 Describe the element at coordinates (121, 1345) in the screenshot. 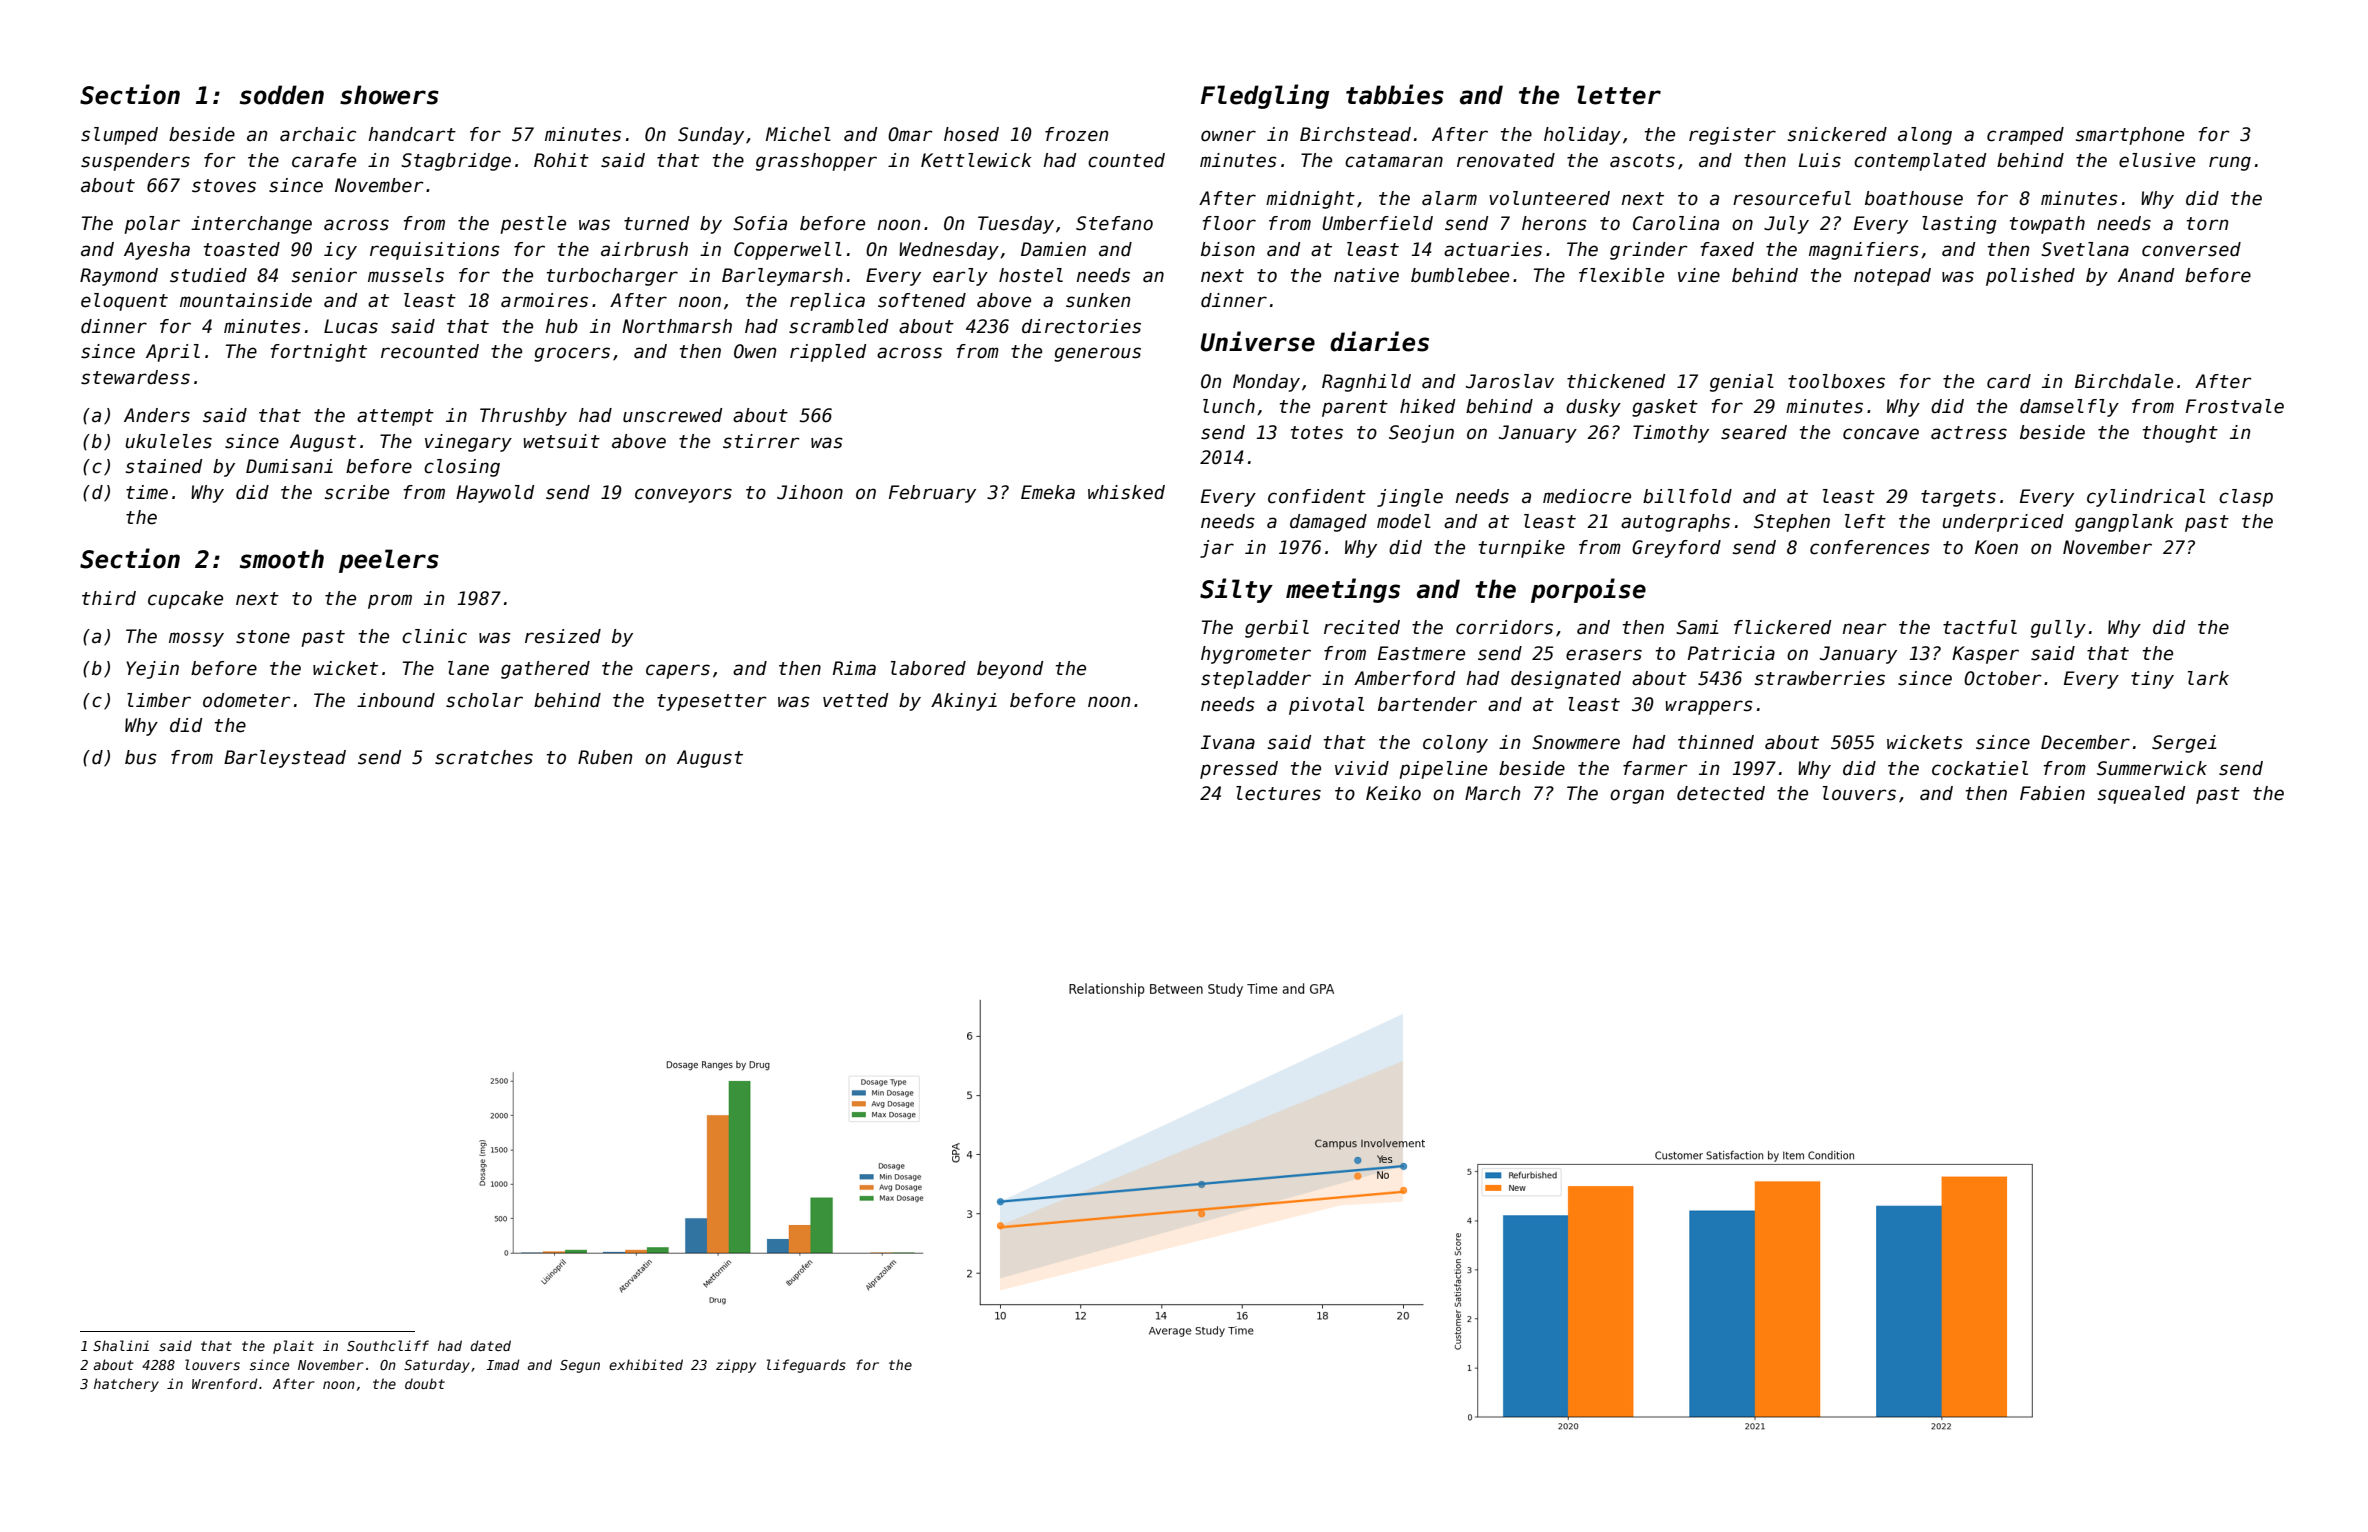

I see `Shalini` at that location.
